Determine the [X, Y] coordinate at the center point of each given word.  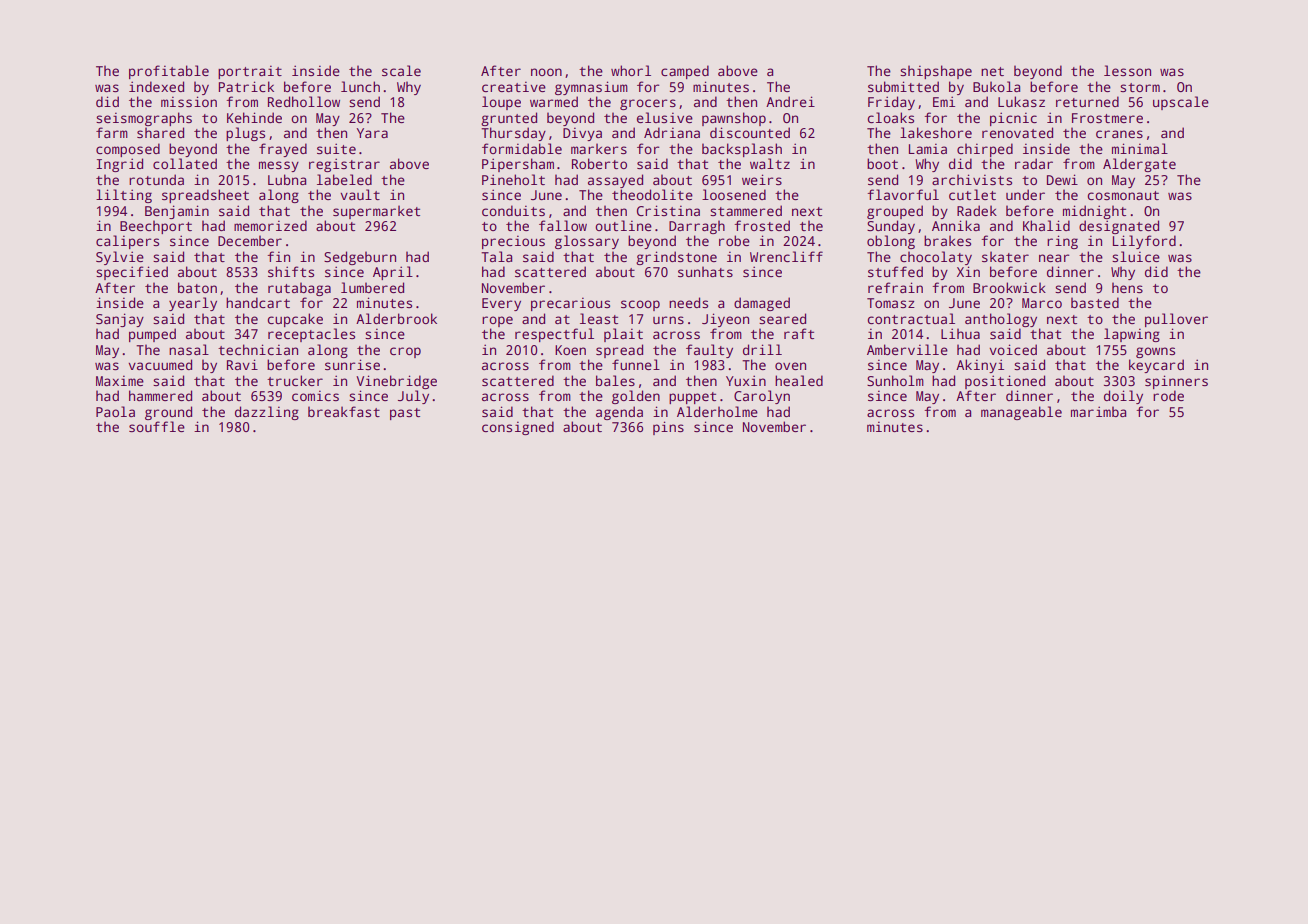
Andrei [790, 101]
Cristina [668, 210]
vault [360, 194]
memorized [270, 225]
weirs [762, 179]
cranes [1119, 134]
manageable [1021, 413]
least [599, 318]
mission [189, 101]
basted [1095, 302]
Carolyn [762, 397]
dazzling [267, 413]
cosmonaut [1123, 195]
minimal [1140, 148]
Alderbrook [396, 318]
